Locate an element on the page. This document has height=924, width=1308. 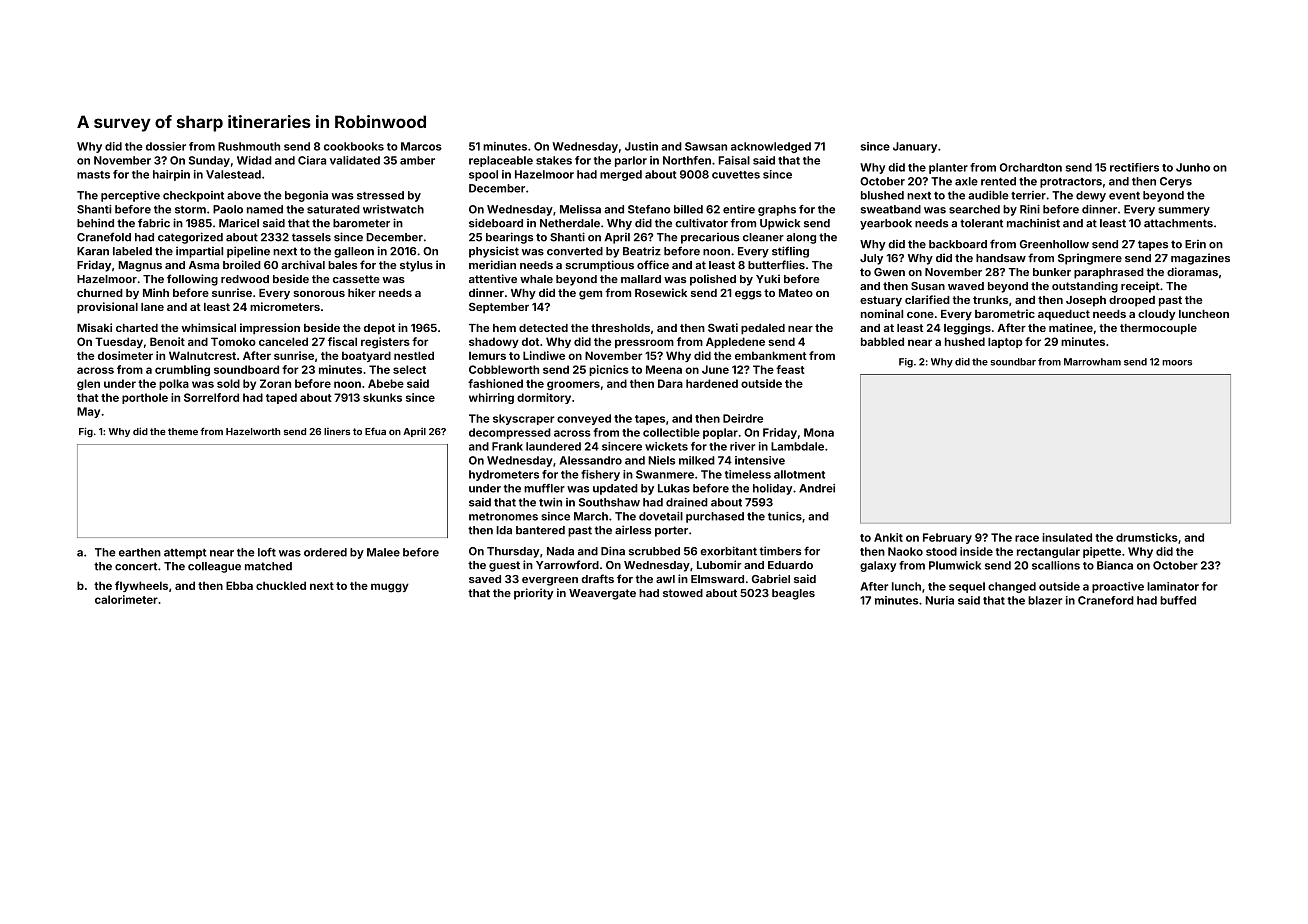
Joseph is located at coordinates (1086, 301).
